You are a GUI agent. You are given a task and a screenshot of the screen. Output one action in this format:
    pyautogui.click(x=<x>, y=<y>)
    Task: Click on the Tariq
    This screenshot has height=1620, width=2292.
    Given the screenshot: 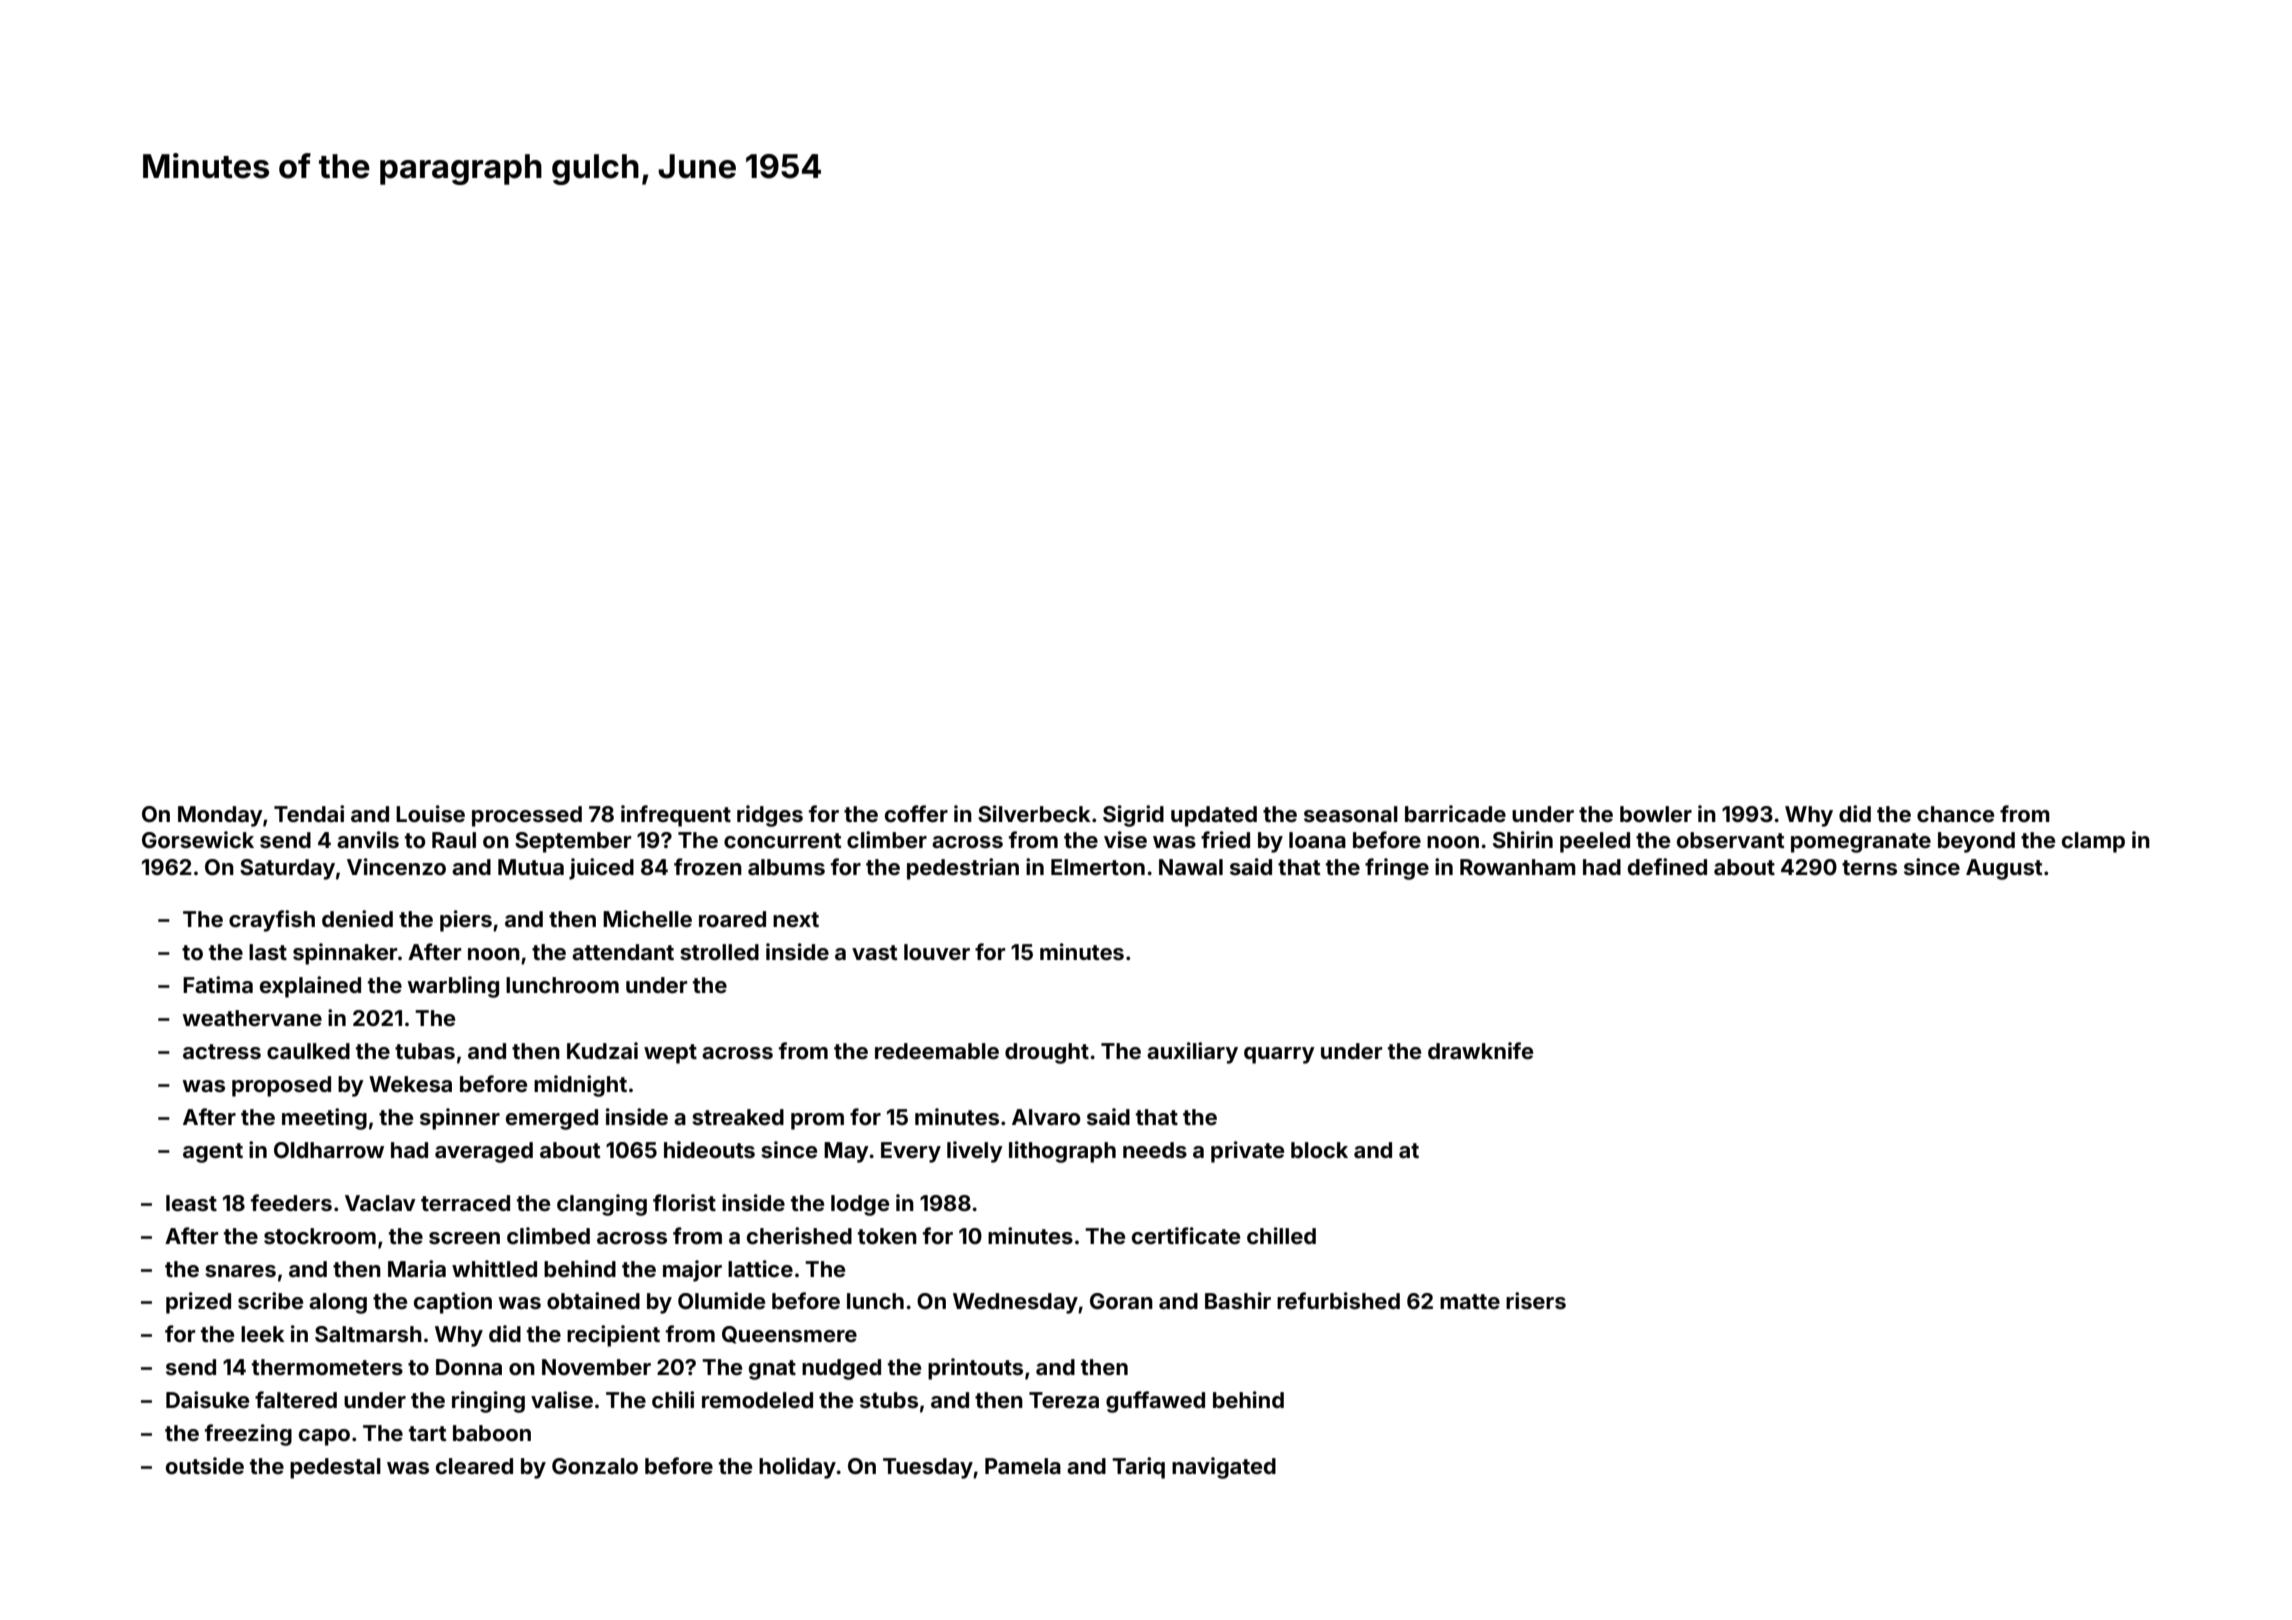 What is the action you would take?
    pyautogui.click(x=1138, y=1468)
